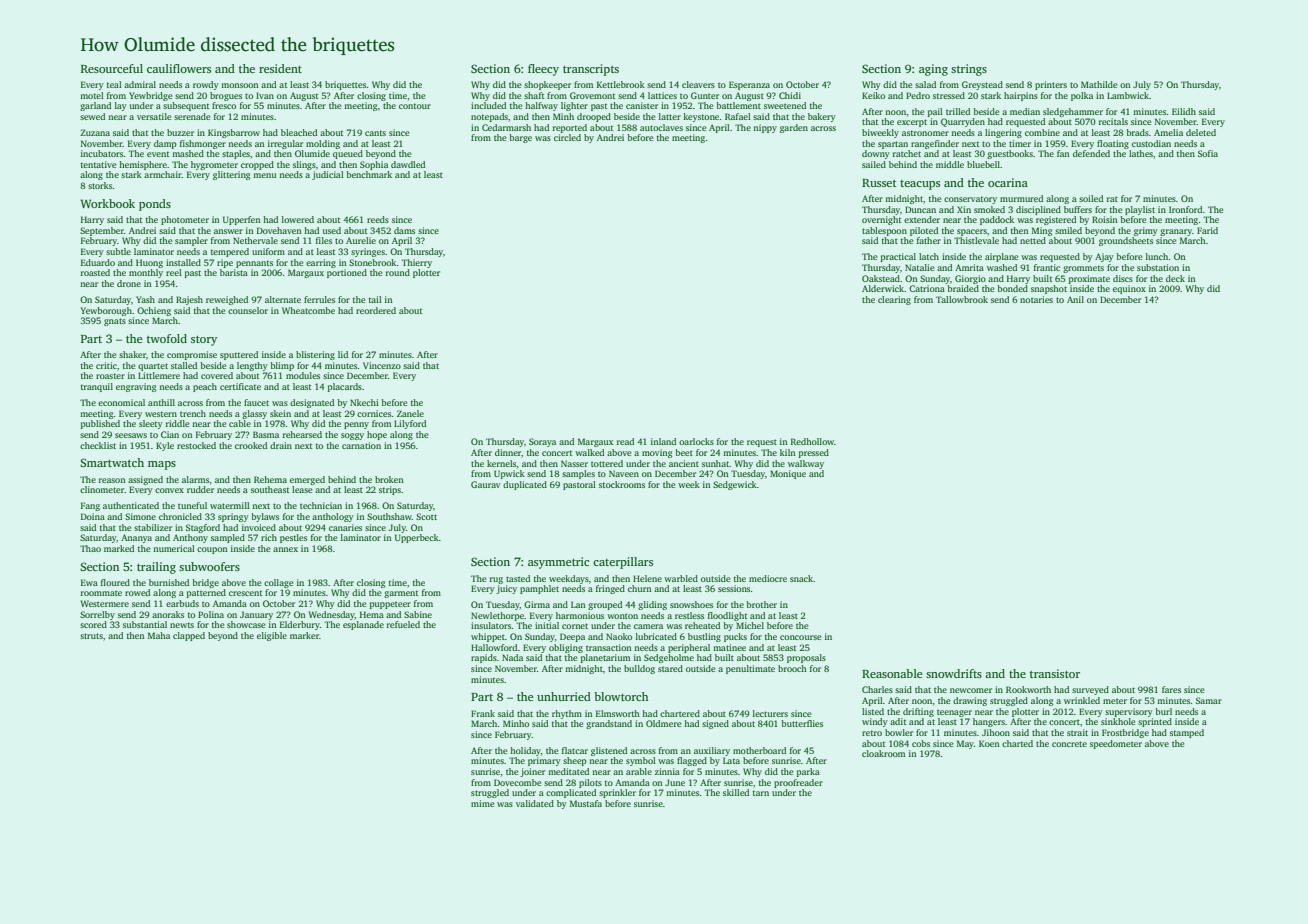 Image resolution: width=1308 pixels, height=924 pixels. I want to click on tranquil, so click(97, 387).
